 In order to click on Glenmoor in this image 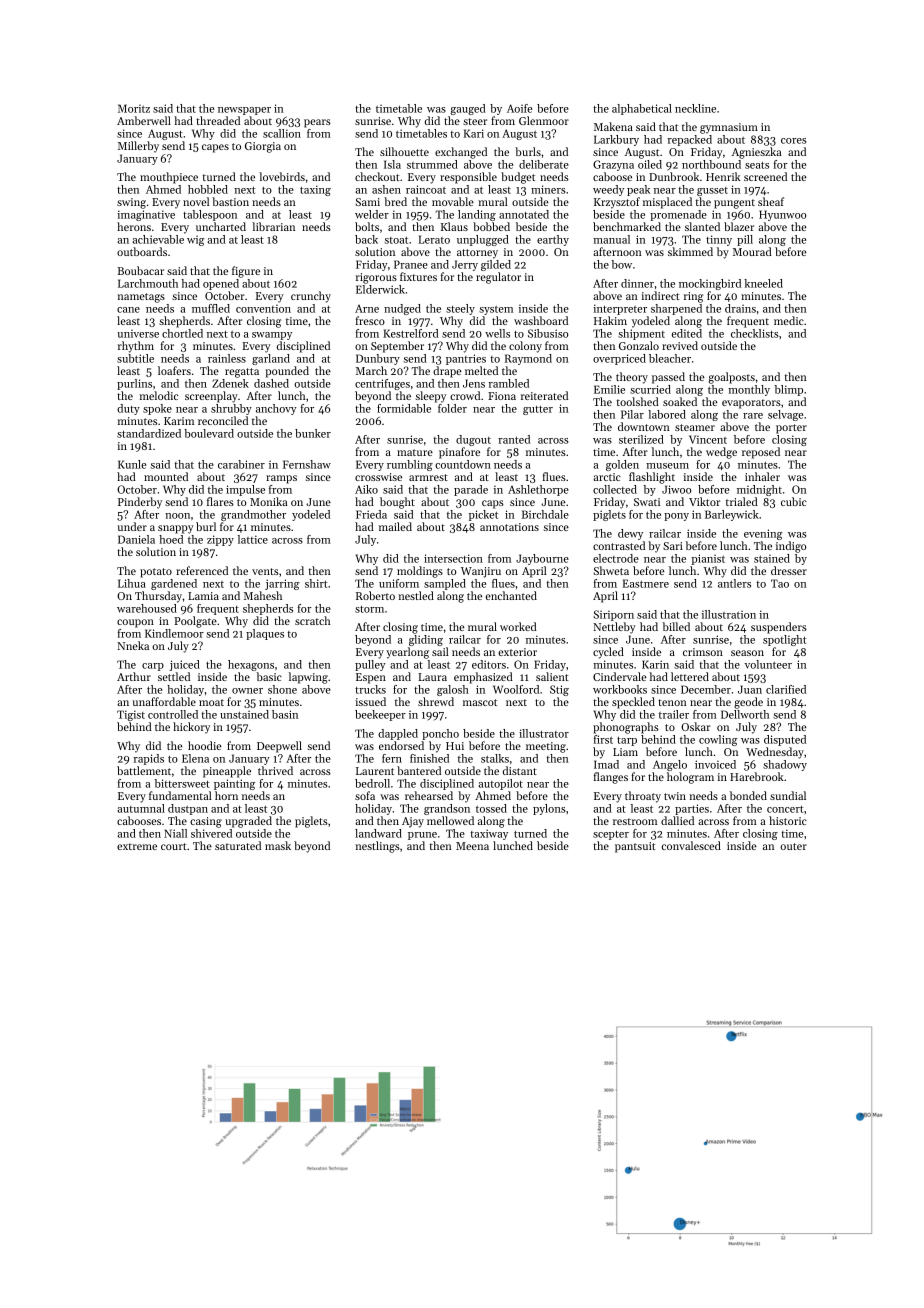, I will do `click(544, 120)`.
